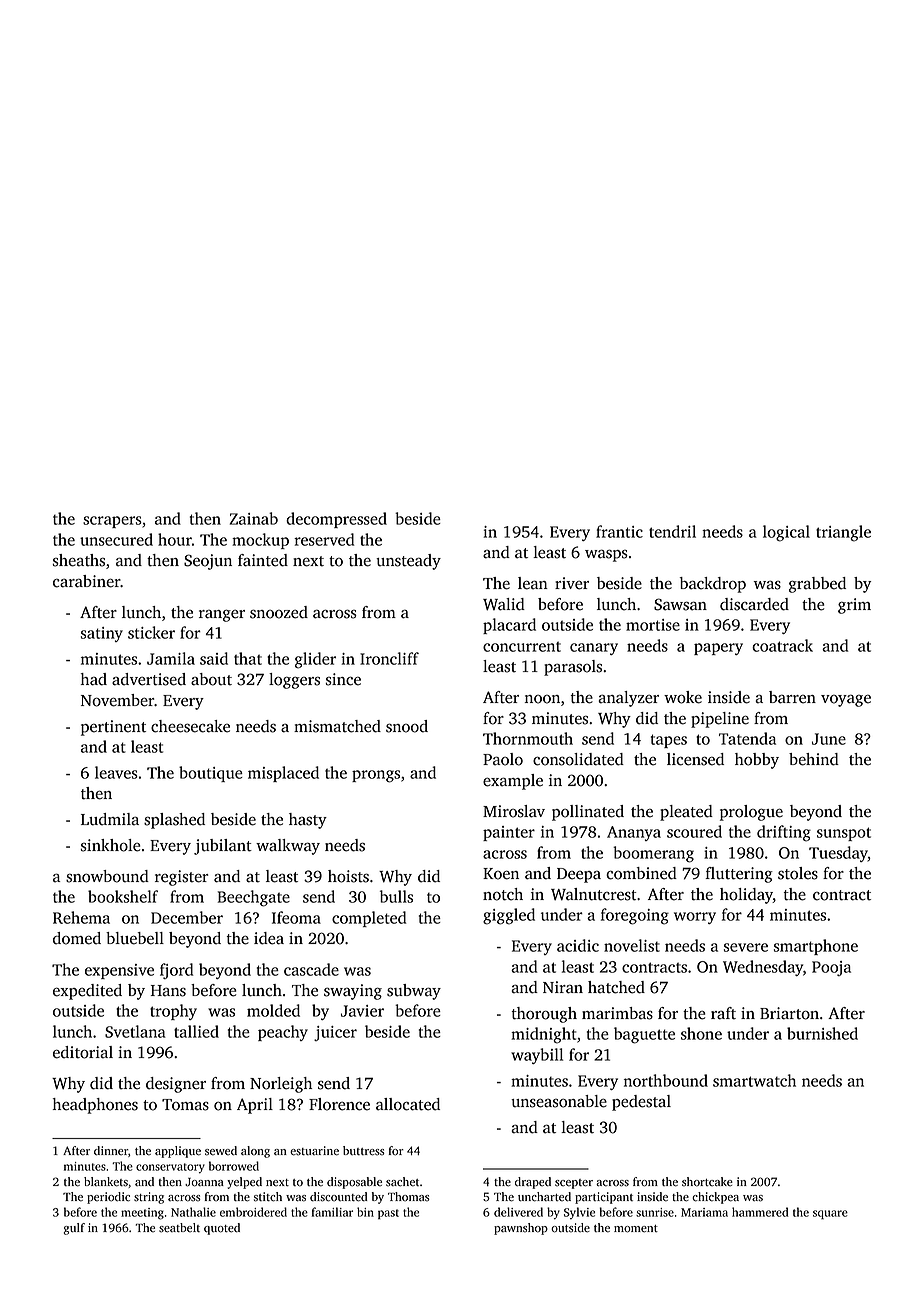 This page has height=1308, width=924. What do you see at coordinates (254, 518) in the page?
I see `Zainab` at bounding box center [254, 518].
